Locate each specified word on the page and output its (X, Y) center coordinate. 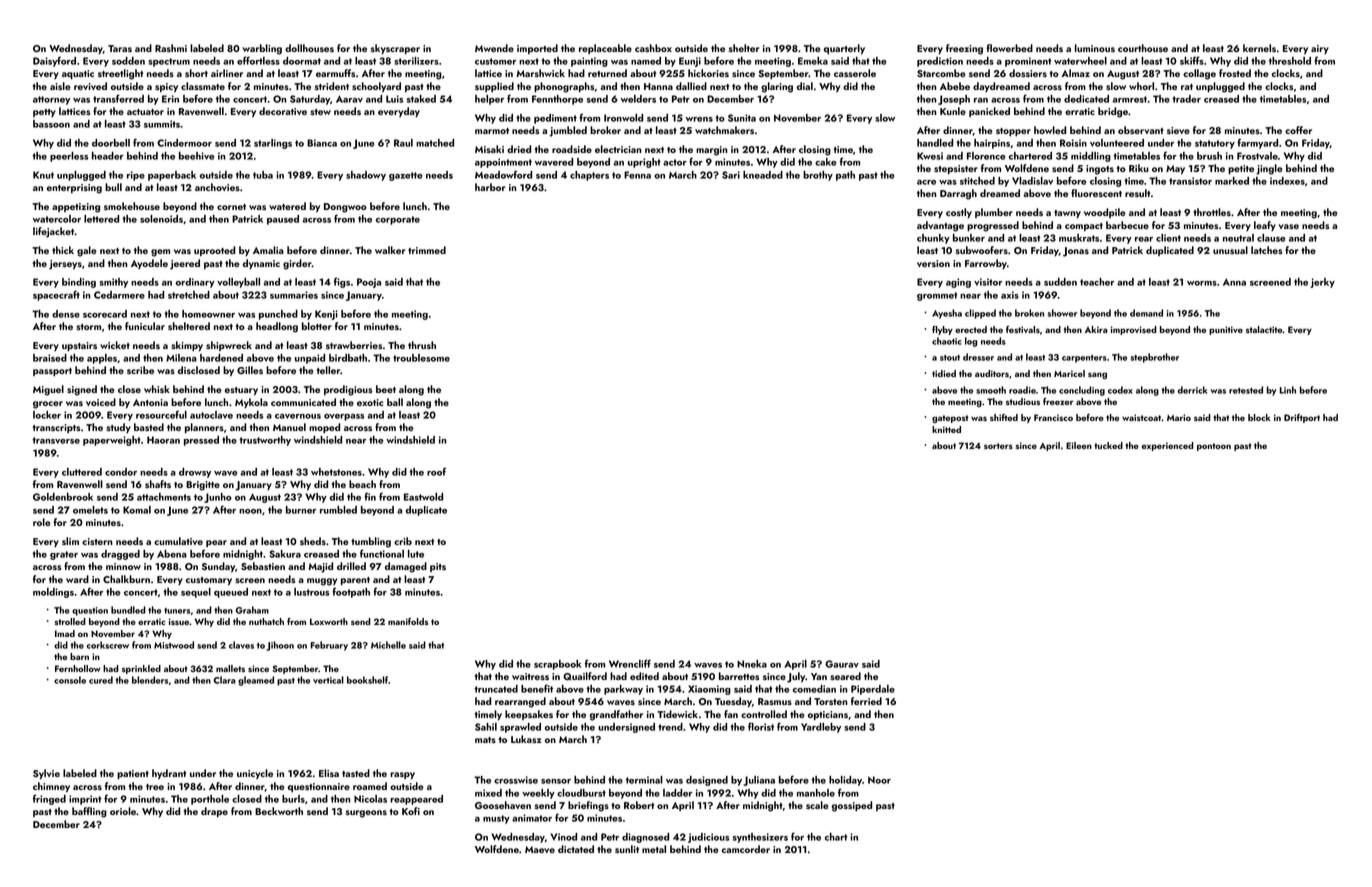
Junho (218, 498)
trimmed (427, 250)
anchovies (217, 187)
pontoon (1214, 447)
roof (436, 471)
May (1175, 169)
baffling (89, 812)
